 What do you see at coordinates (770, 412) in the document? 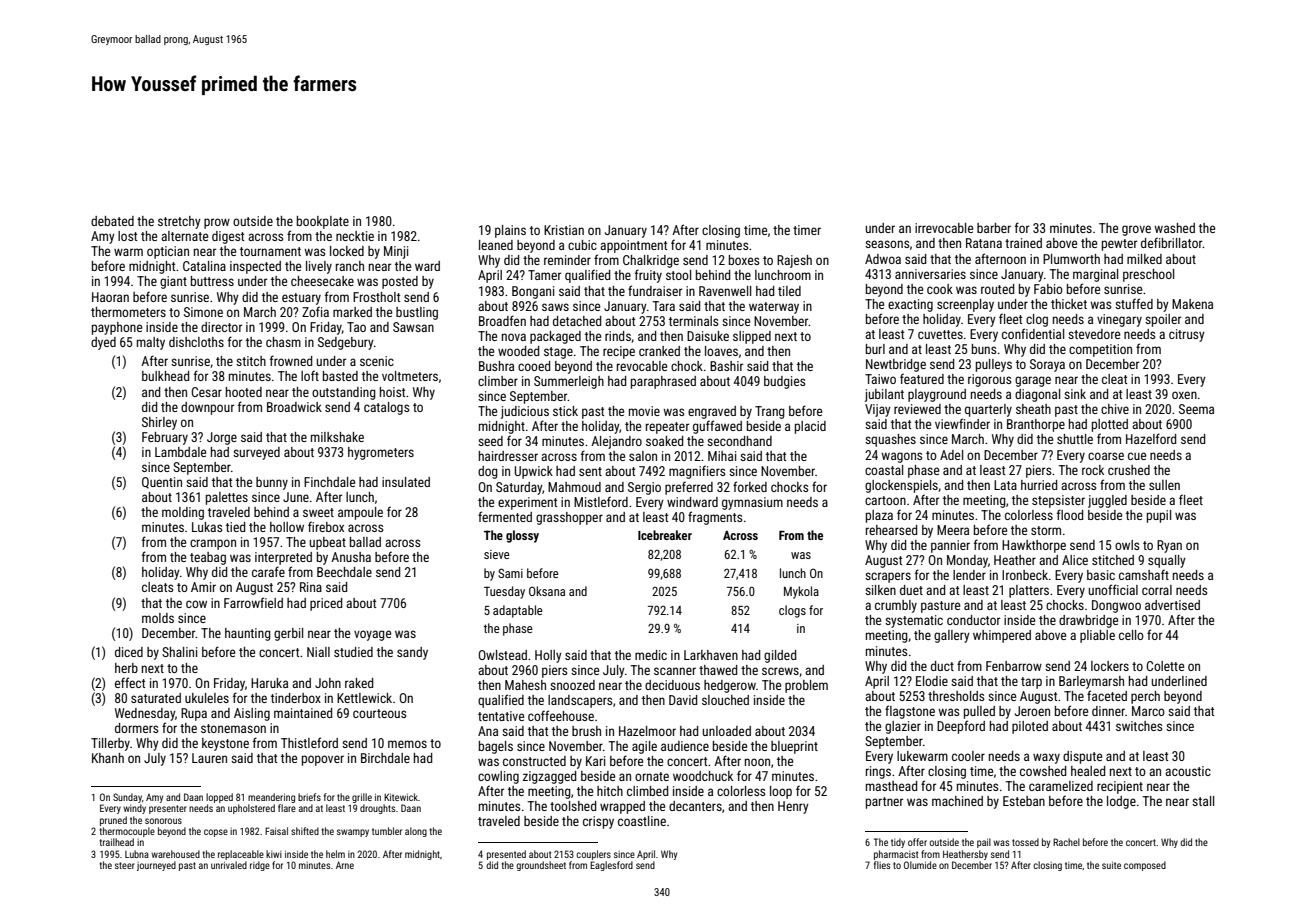
I see `Trang` at bounding box center [770, 412].
